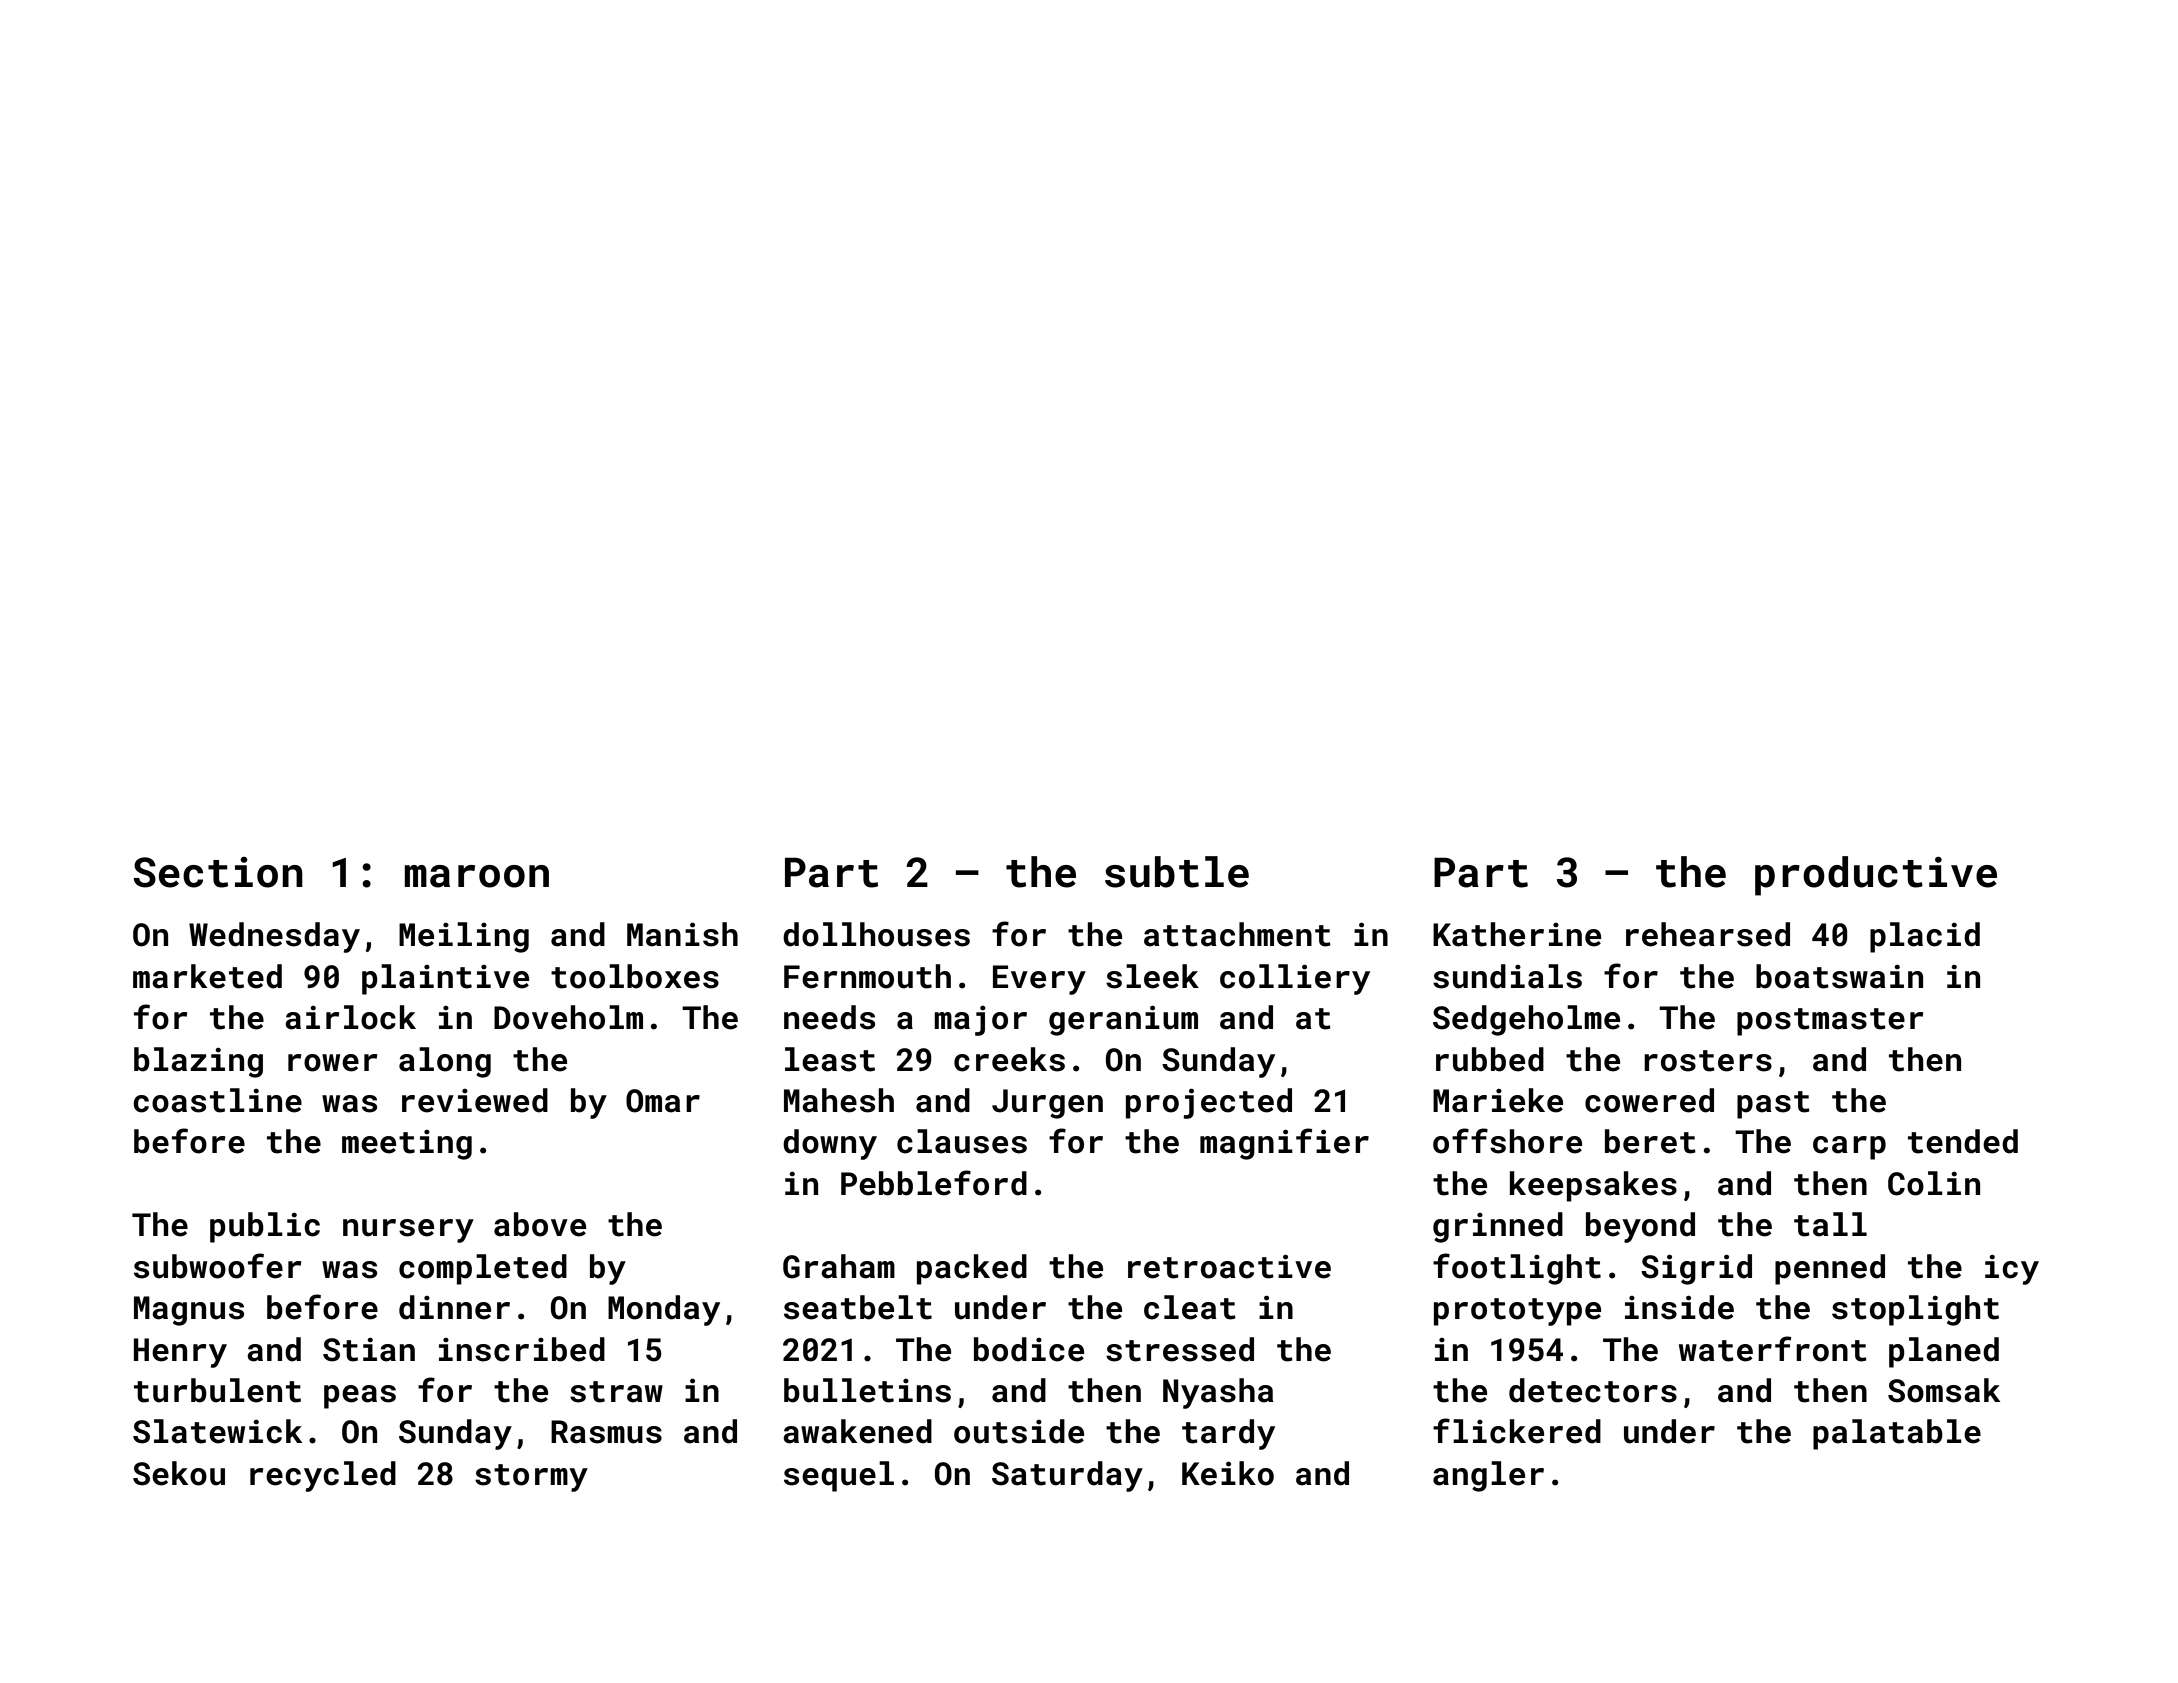 Image resolution: width=2178 pixels, height=1683 pixels. I want to click on angler, so click(1488, 1476).
